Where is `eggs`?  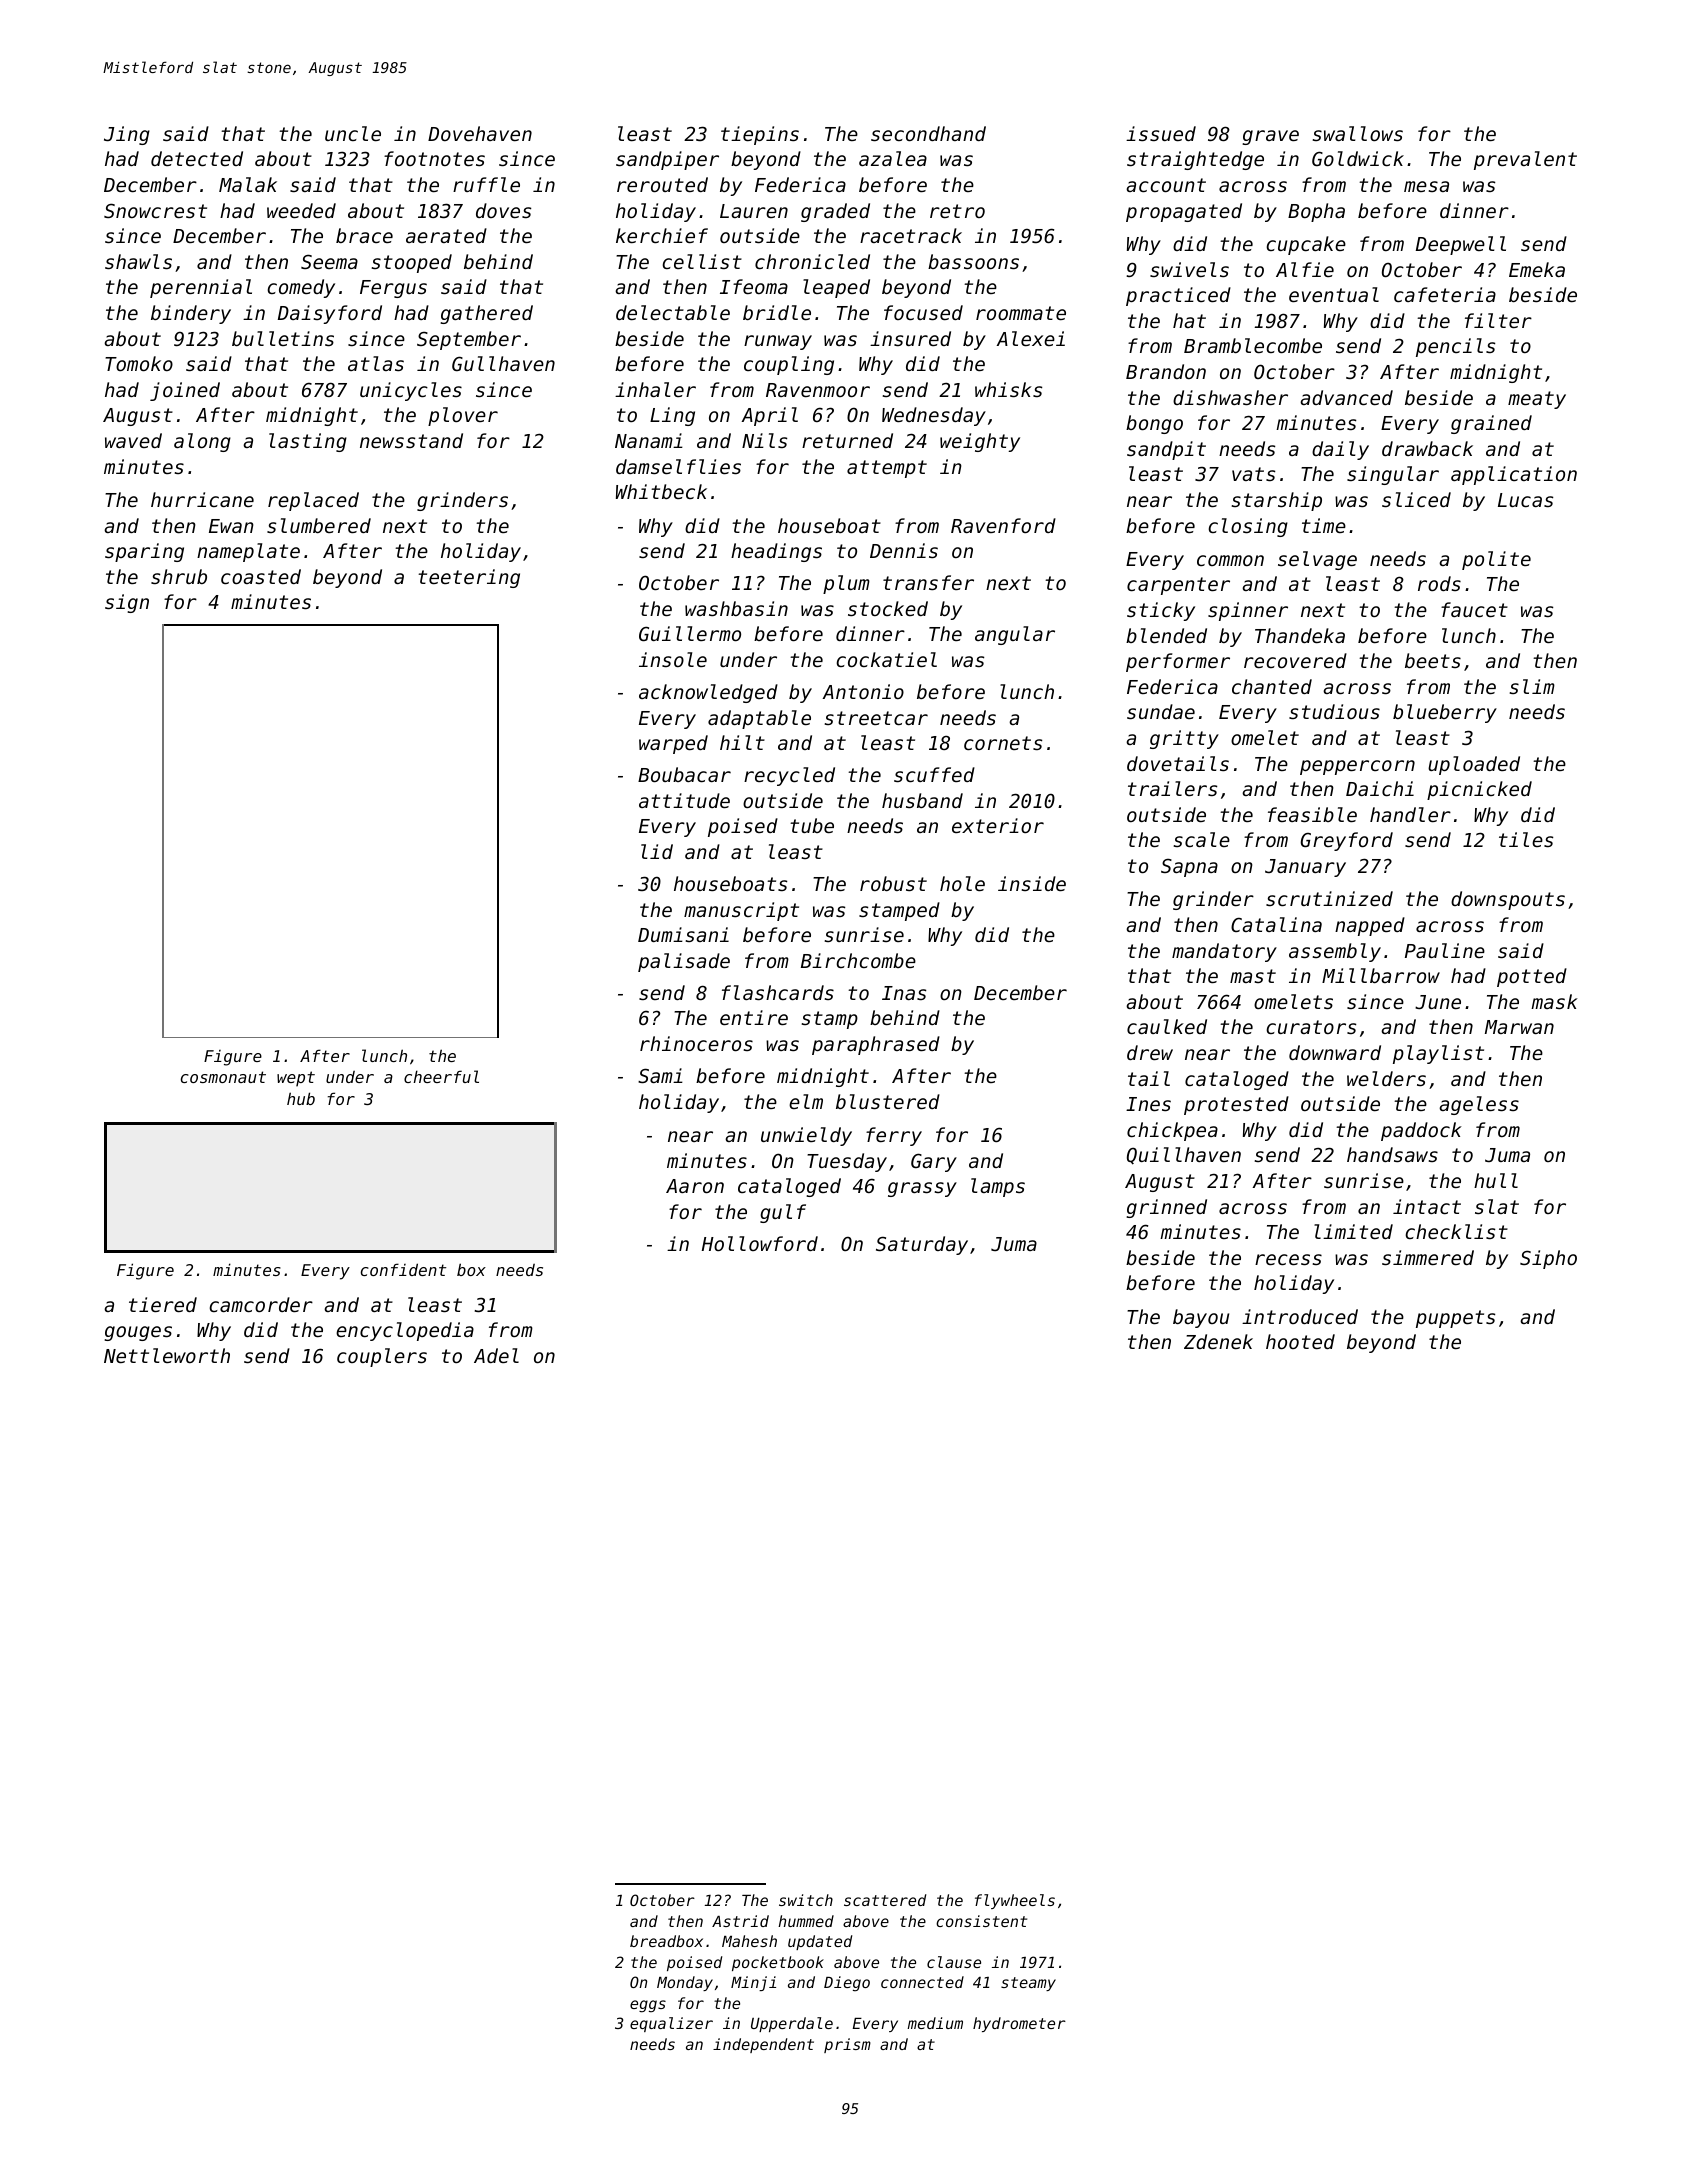
eggs is located at coordinates (648, 2006).
